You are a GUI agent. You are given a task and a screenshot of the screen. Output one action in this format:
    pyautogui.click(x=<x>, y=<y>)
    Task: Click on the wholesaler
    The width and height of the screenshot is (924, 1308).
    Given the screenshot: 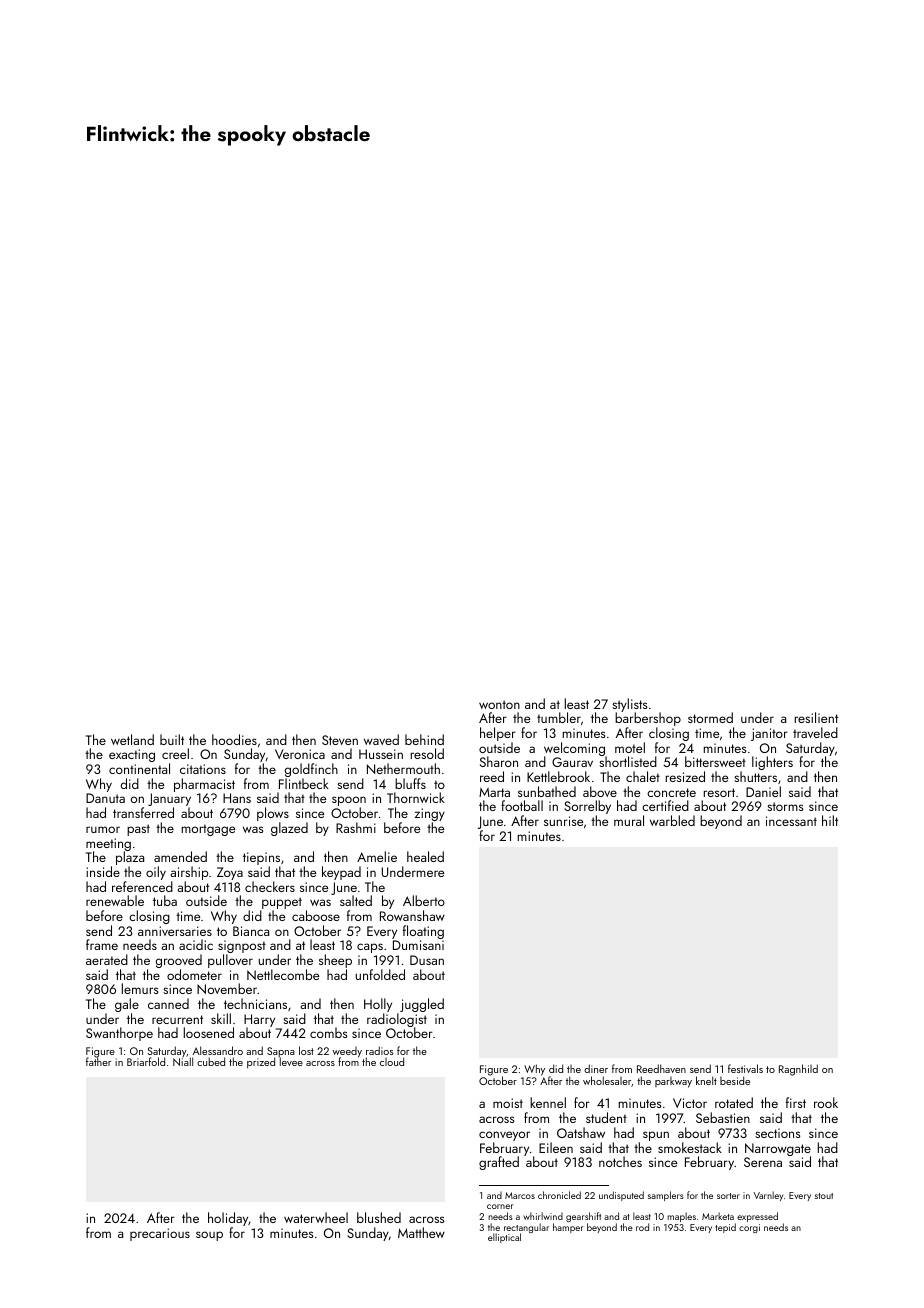 What is the action you would take?
    pyautogui.click(x=607, y=1081)
